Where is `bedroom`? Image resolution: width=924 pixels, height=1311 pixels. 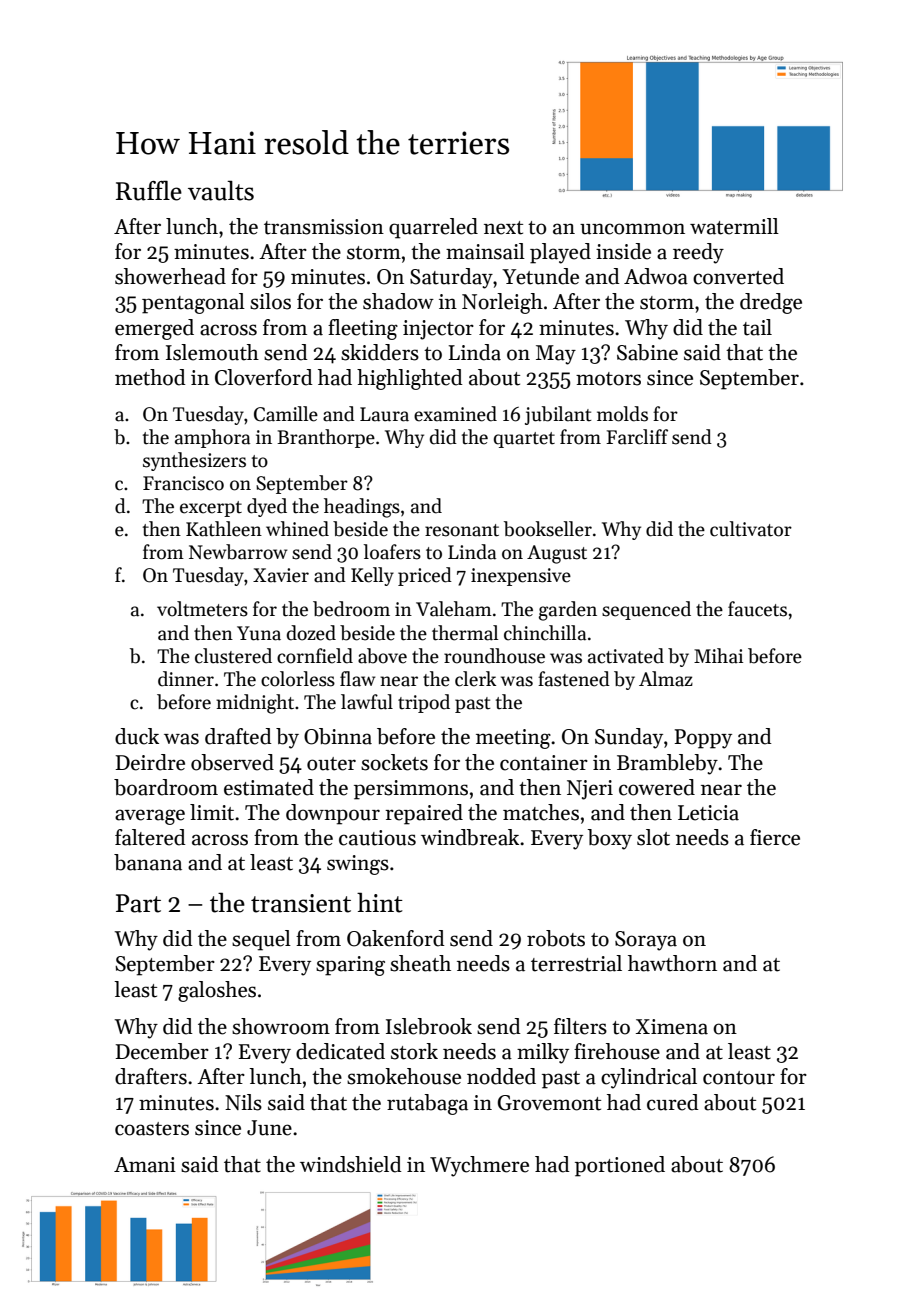
bedroom is located at coordinates (351, 609).
